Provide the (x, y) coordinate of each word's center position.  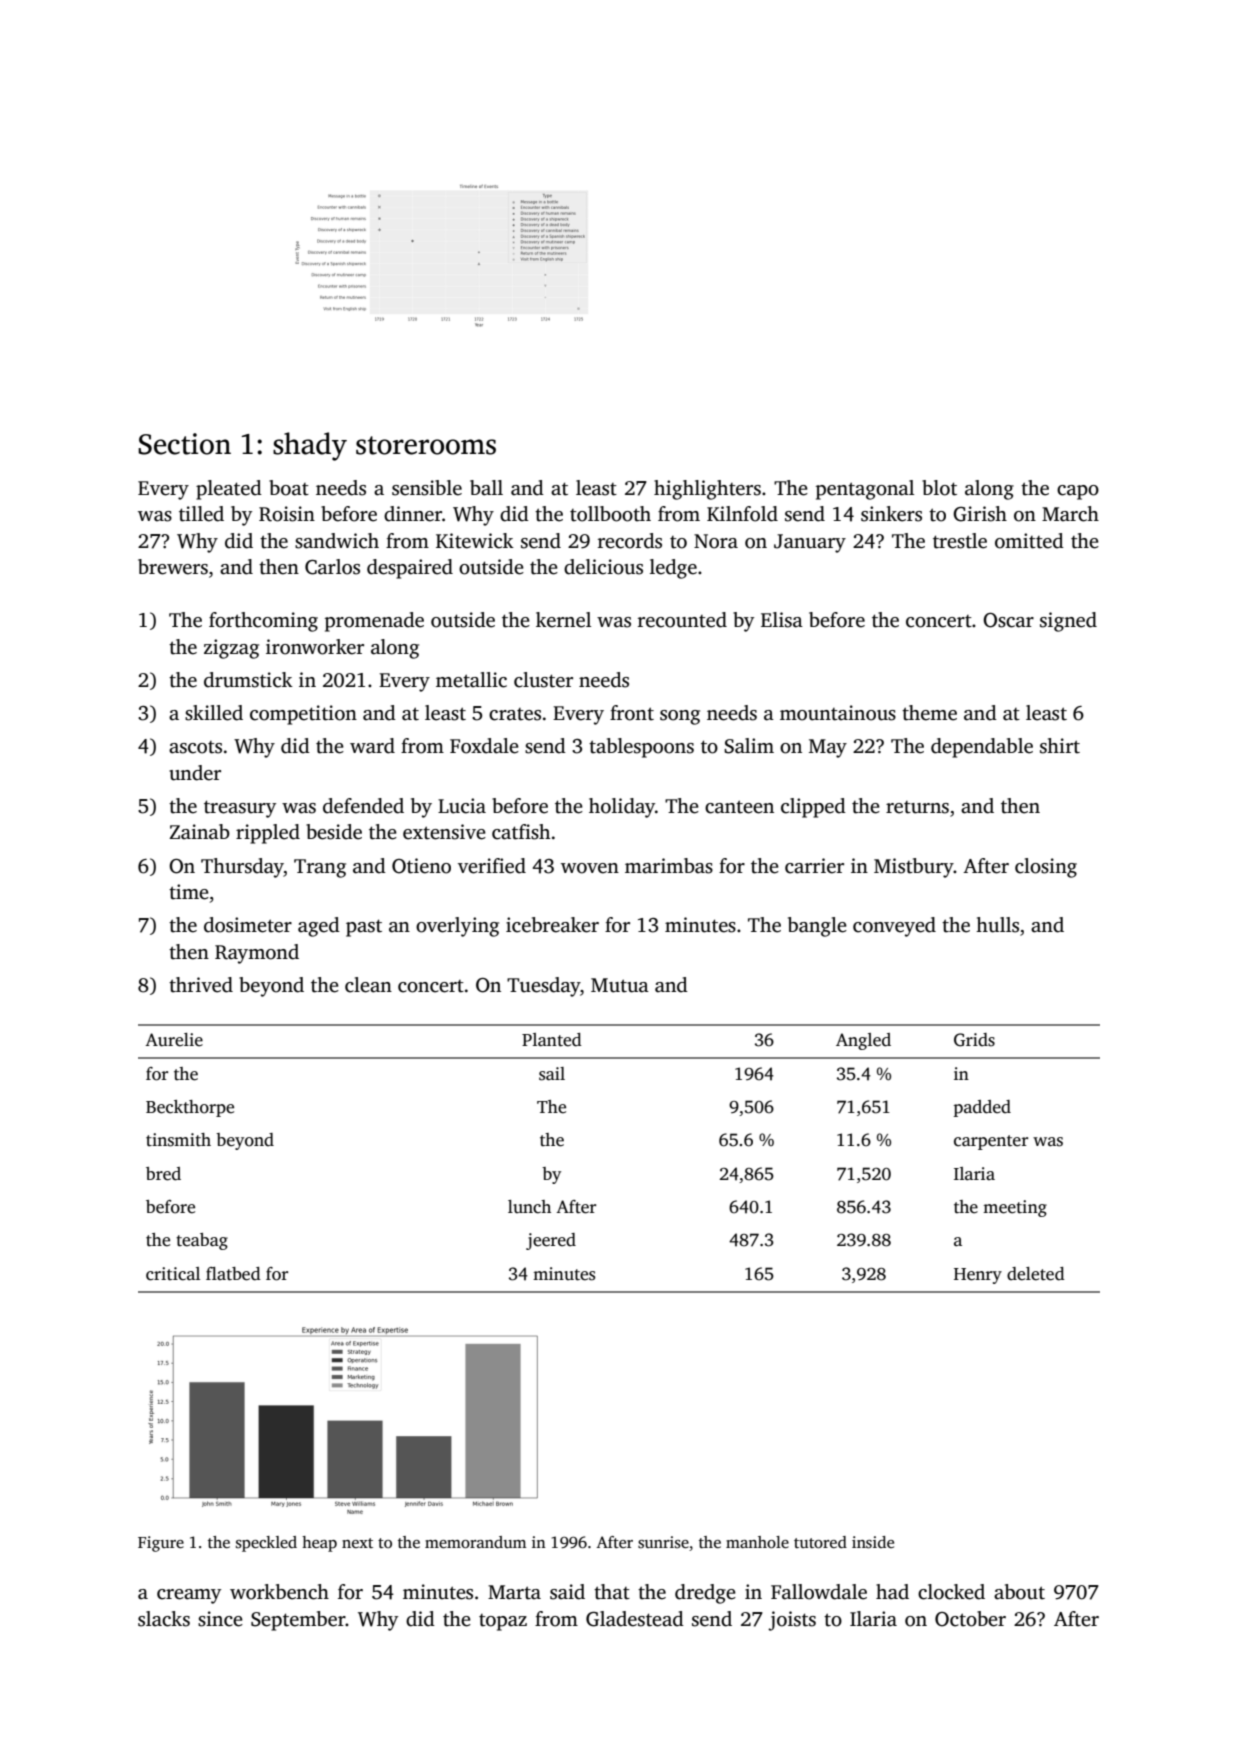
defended (363, 806)
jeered (551, 1241)
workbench (279, 1592)
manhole (757, 1542)
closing (1046, 868)
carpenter (991, 1142)
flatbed (233, 1274)
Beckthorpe (190, 1108)
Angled (863, 1041)
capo (1078, 492)
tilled (201, 514)
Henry (978, 1276)
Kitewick (475, 541)
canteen (739, 807)
